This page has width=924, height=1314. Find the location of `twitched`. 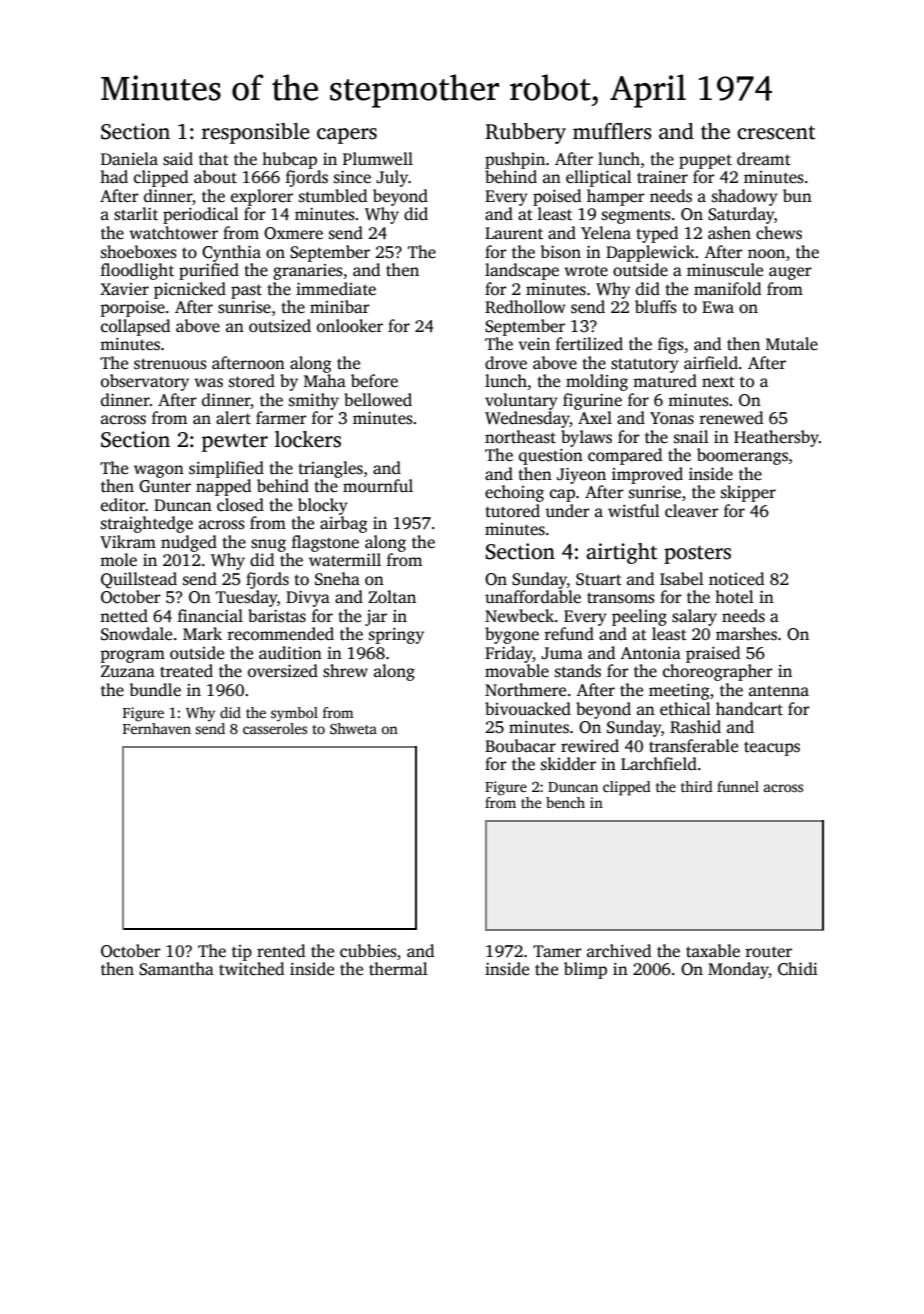

twitched is located at coordinates (251, 969).
